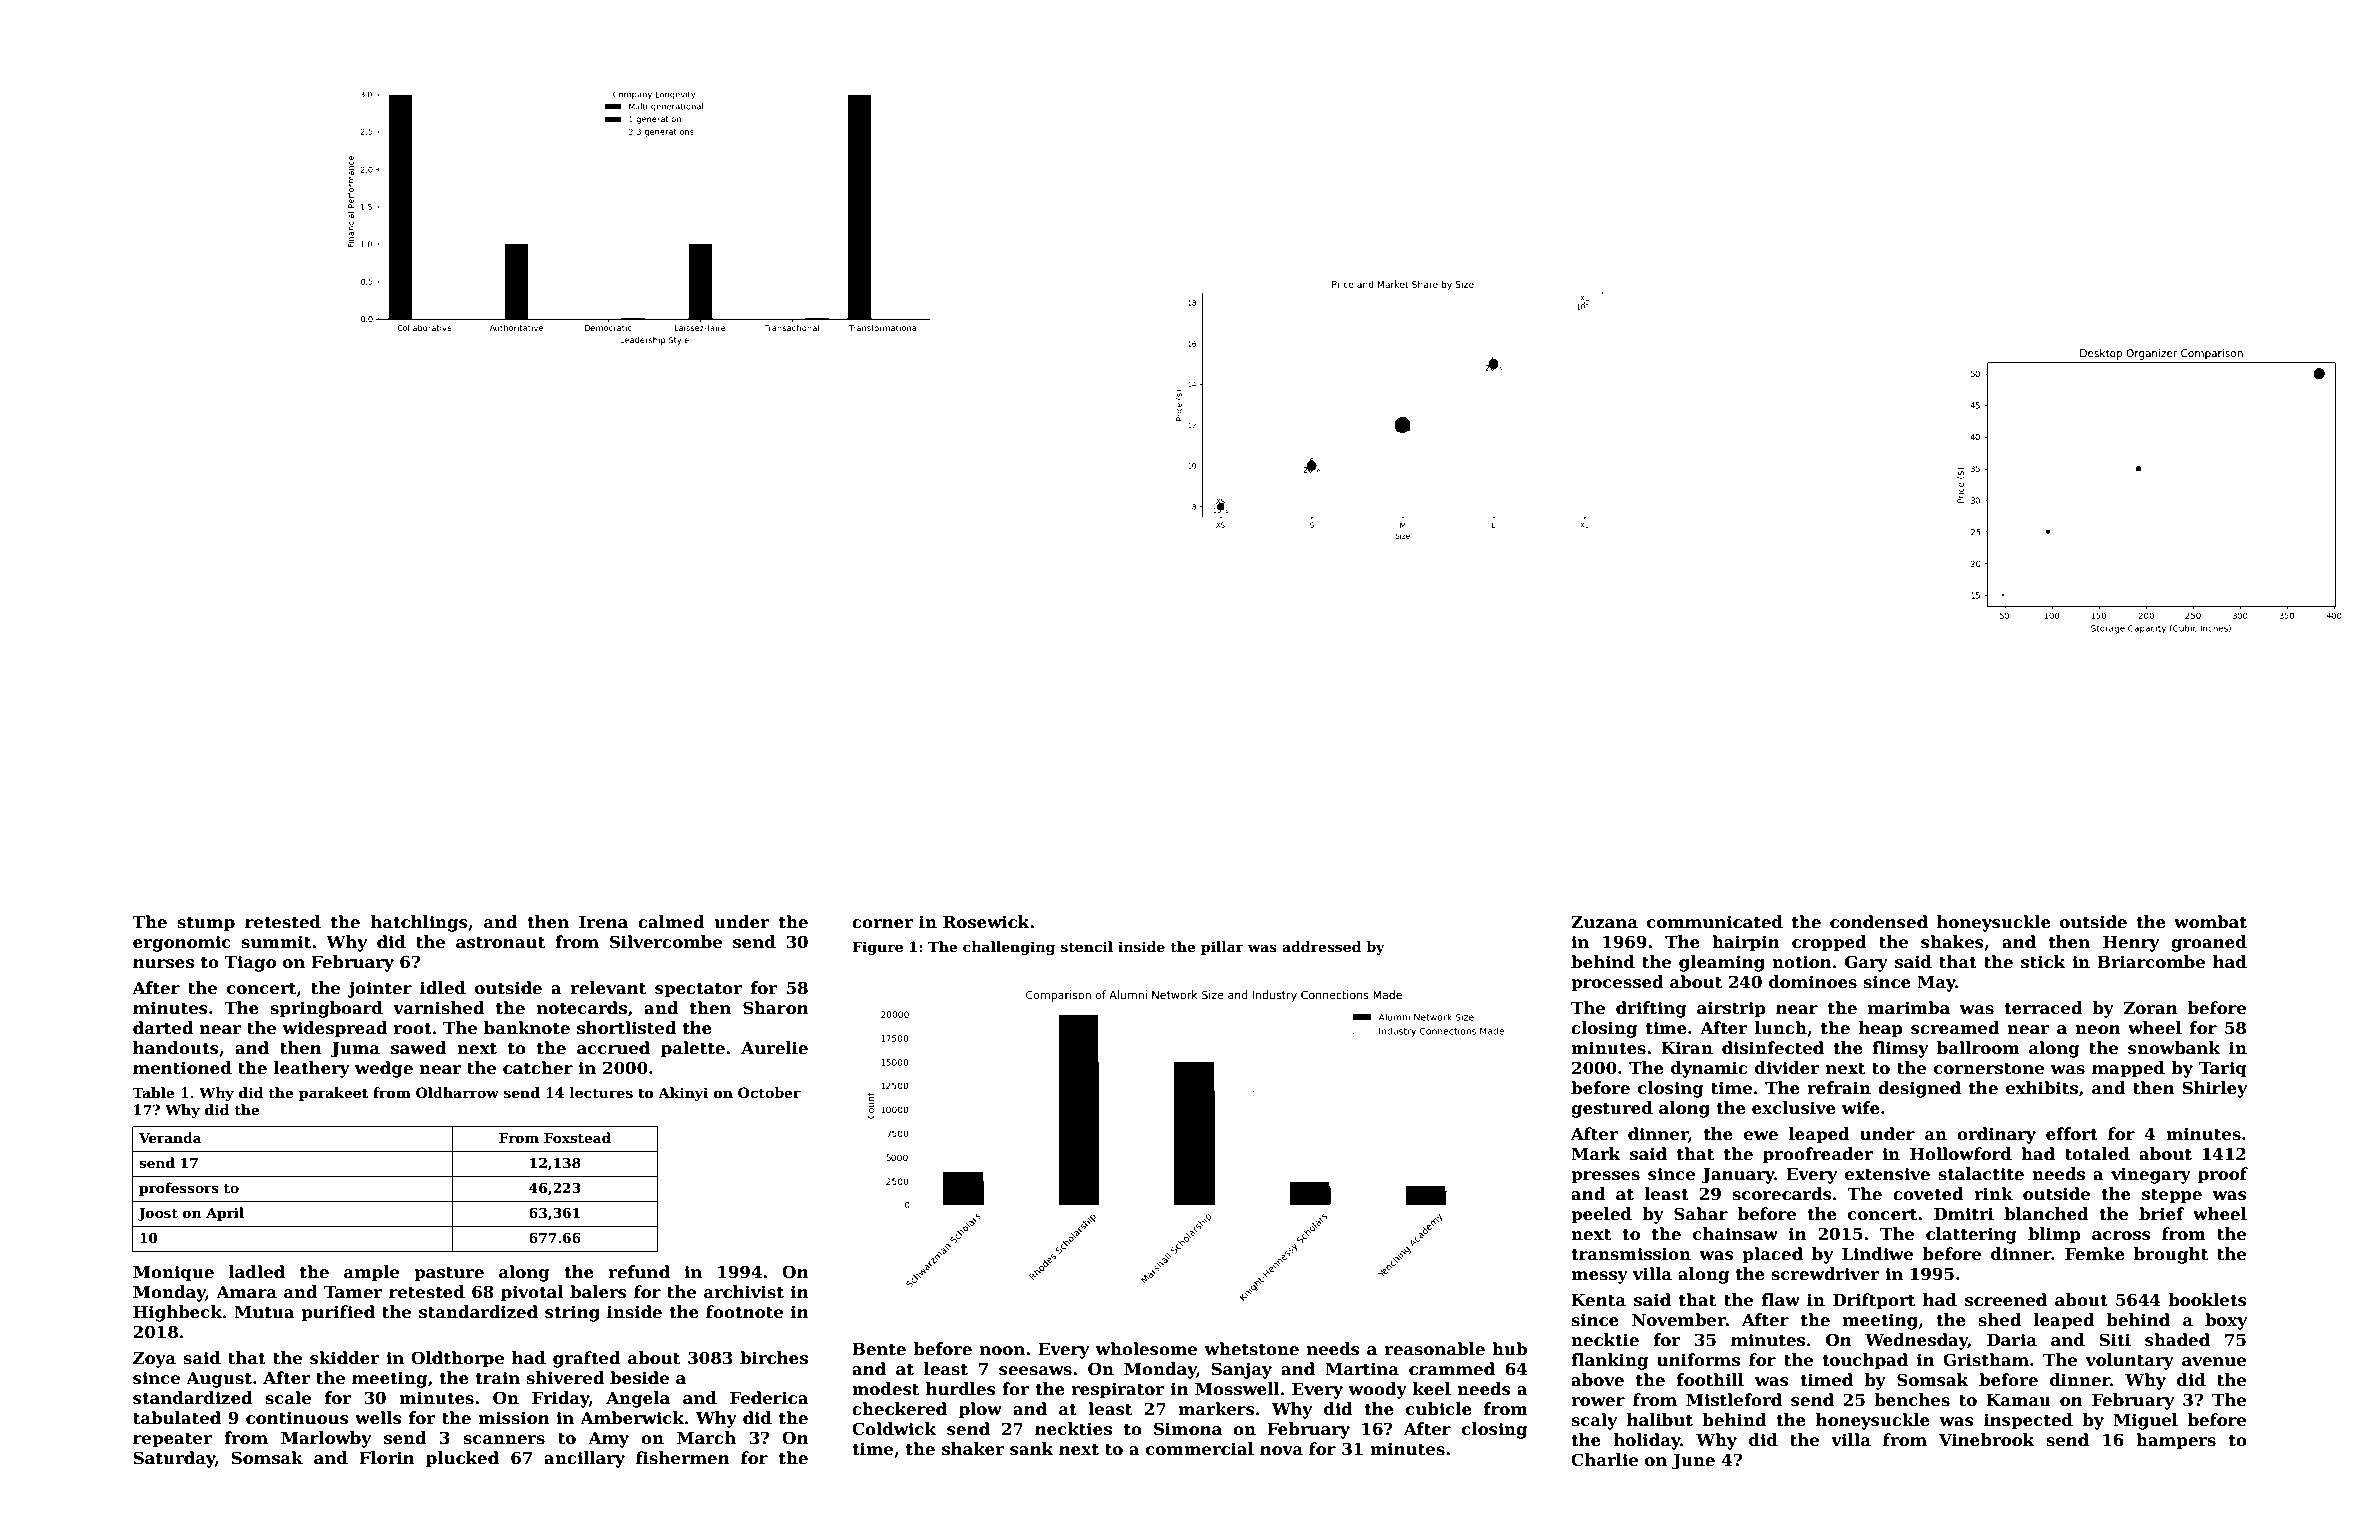 The image size is (2380, 1540). Describe the element at coordinates (2145, 1421) in the screenshot. I see `Miguel` at that location.
